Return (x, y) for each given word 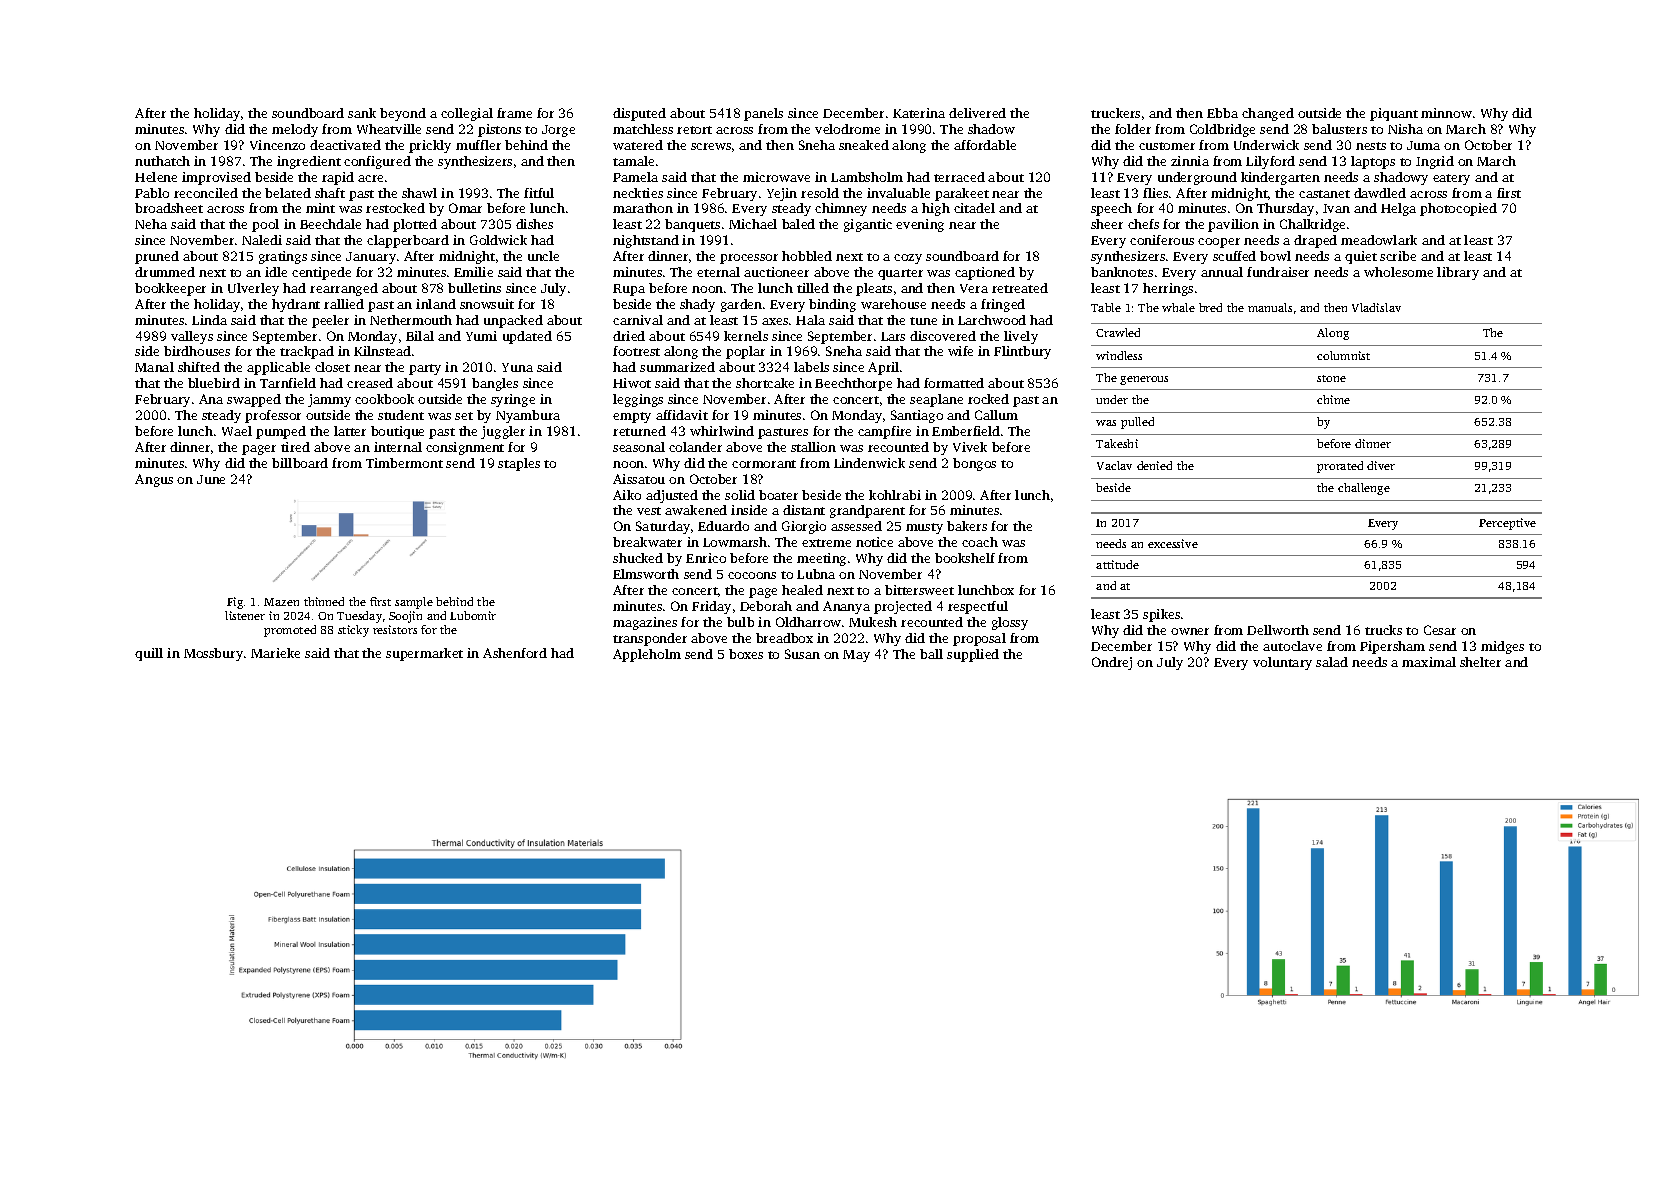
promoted (290, 631)
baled (798, 224)
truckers (1115, 113)
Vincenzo (277, 145)
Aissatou (639, 479)
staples (519, 464)
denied (1154, 465)
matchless (643, 129)
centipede (321, 273)
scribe (1398, 256)
